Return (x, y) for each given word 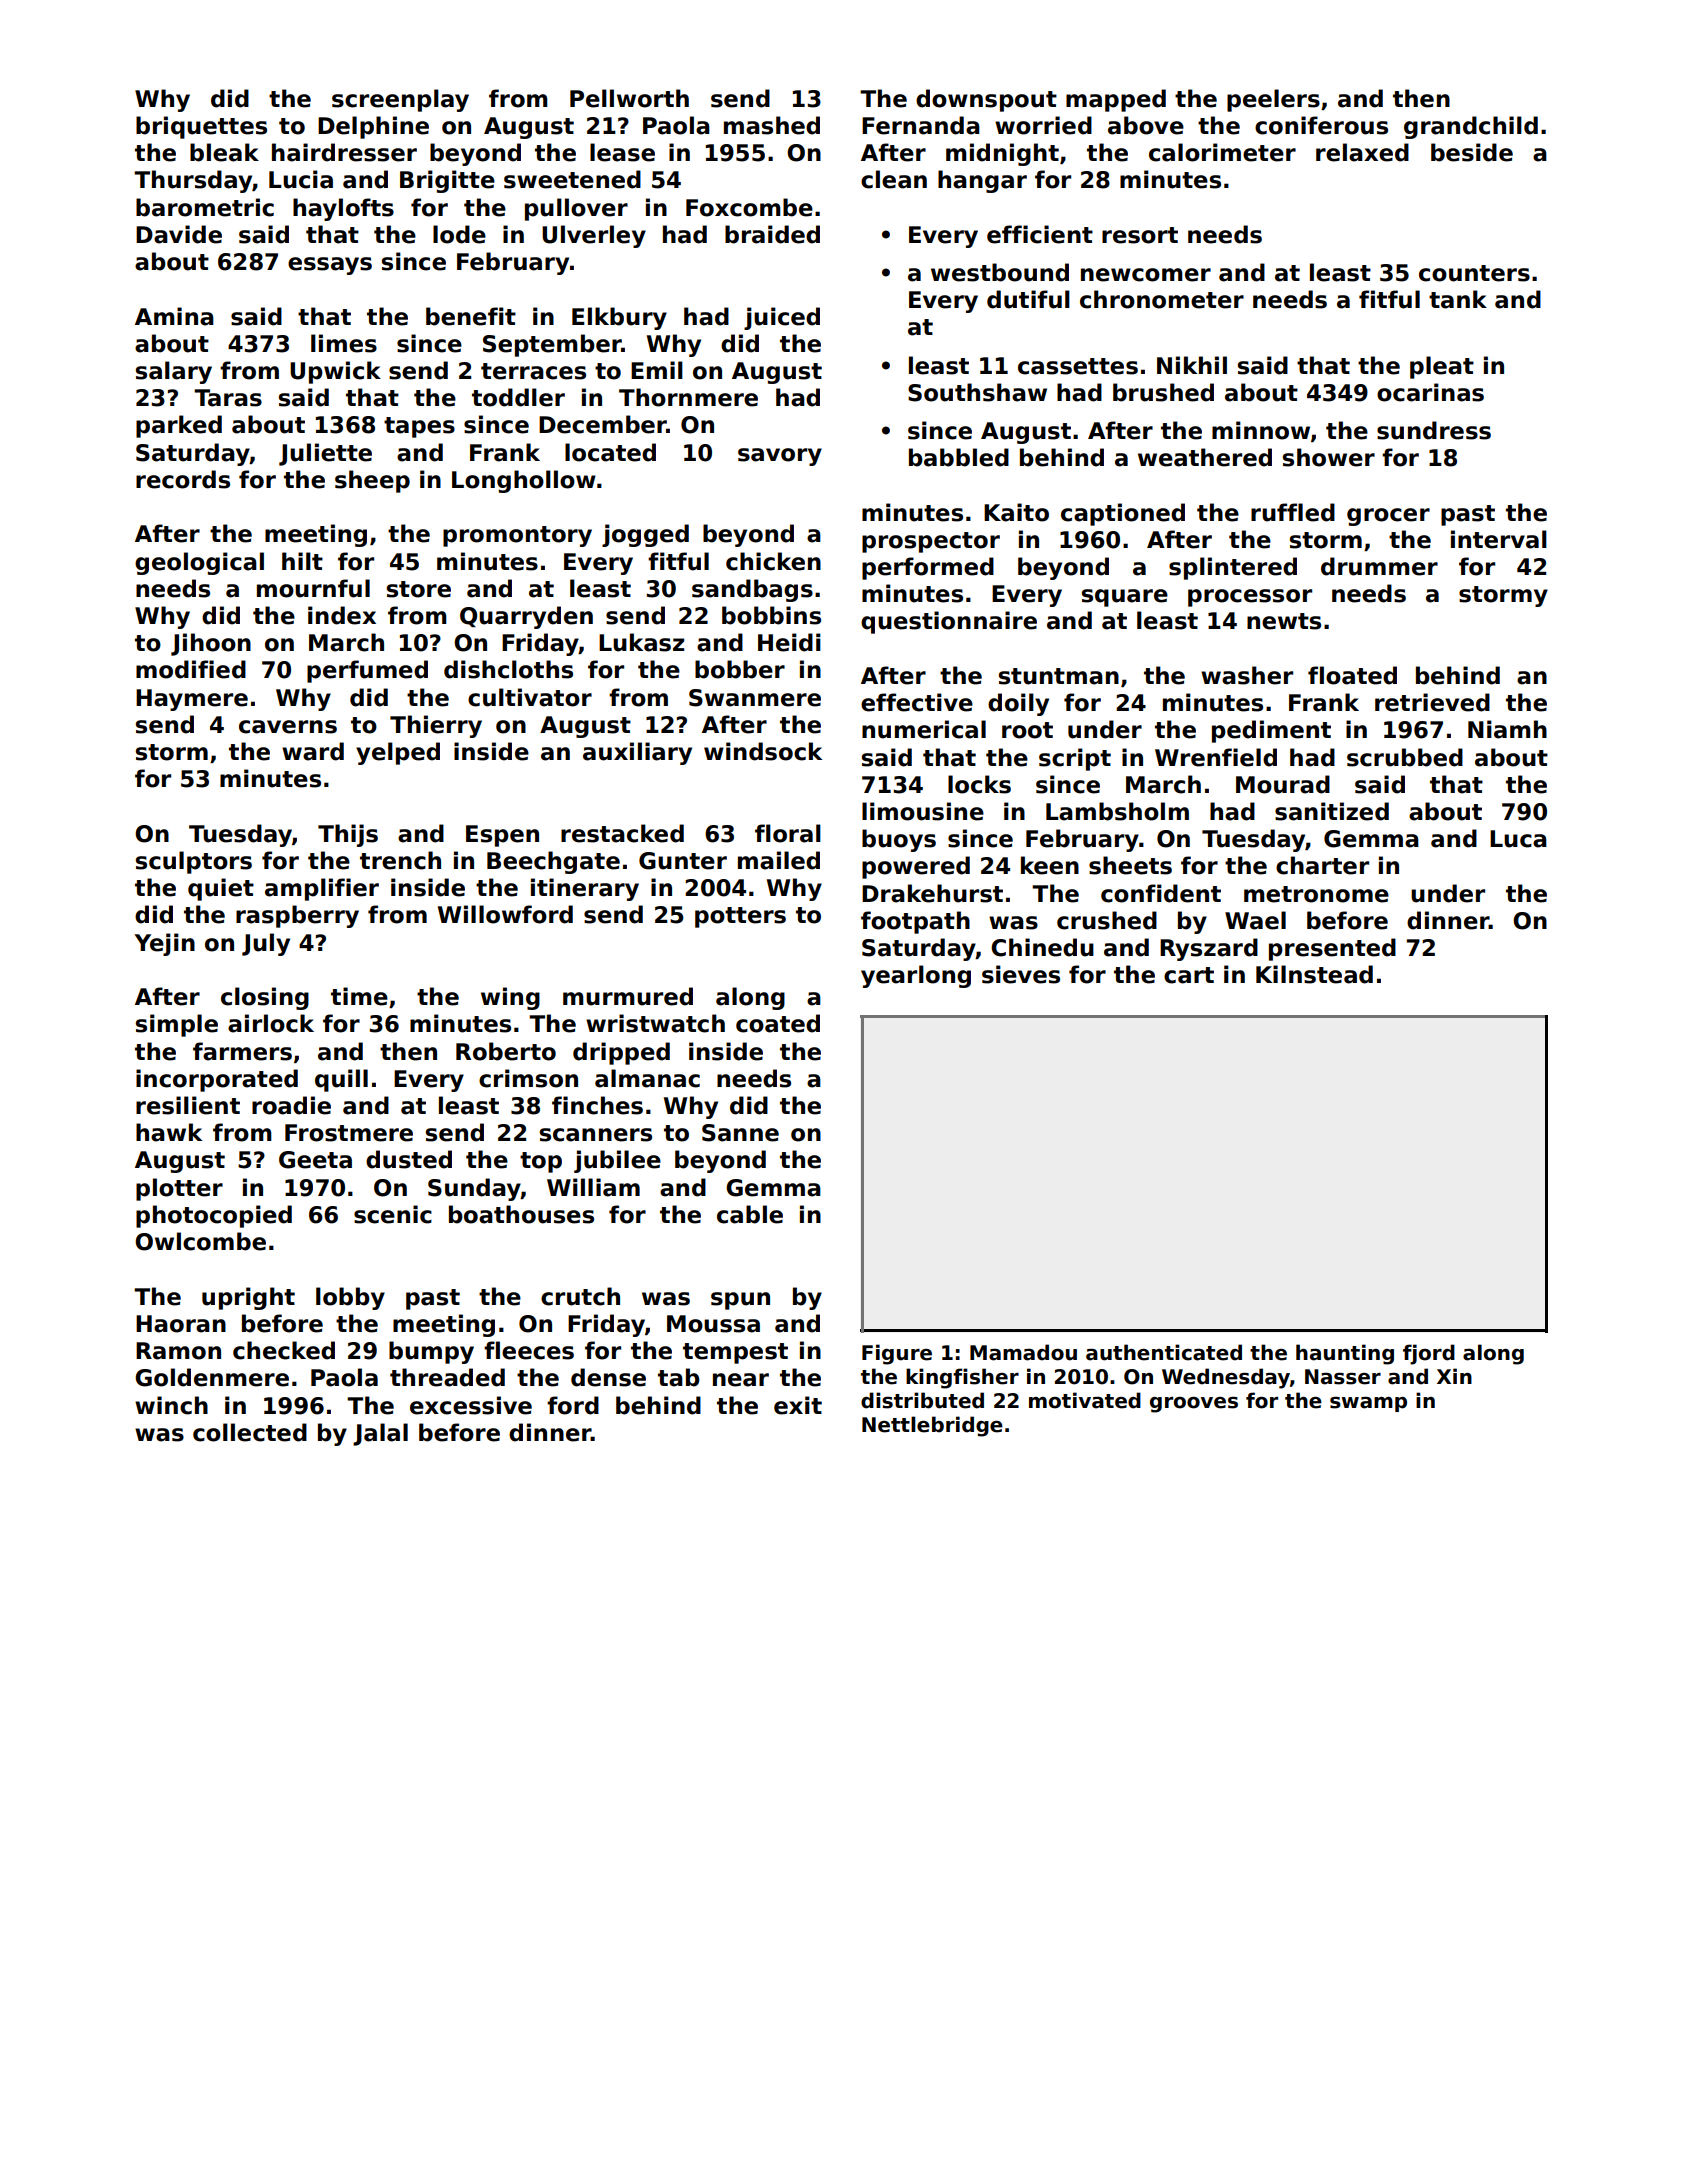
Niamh (1507, 729)
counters (1474, 273)
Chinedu (1042, 947)
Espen (502, 836)
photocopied (214, 1216)
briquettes (201, 127)
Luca (1518, 839)
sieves (1021, 974)
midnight (1002, 154)
